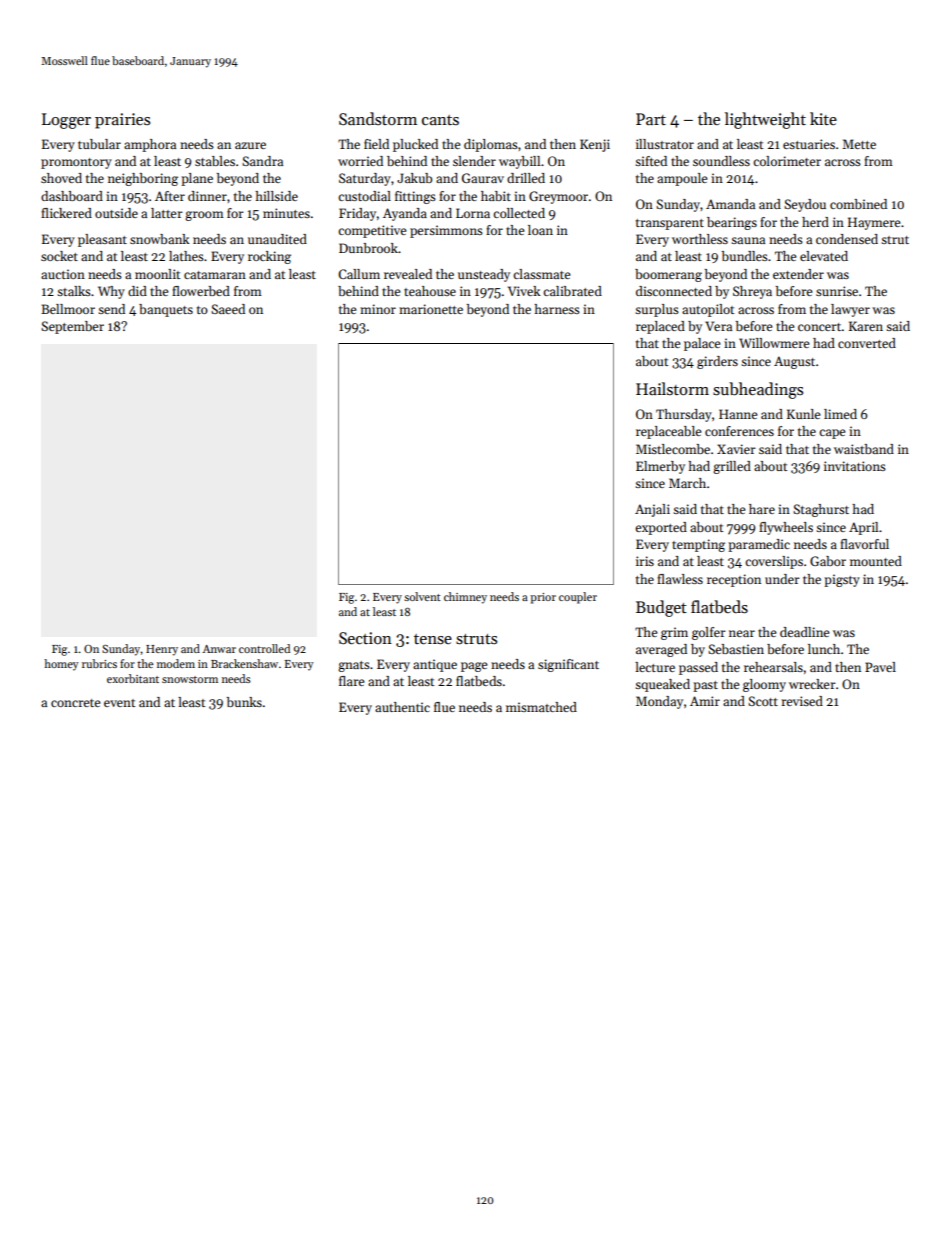 This screenshot has width=952, height=1233. What do you see at coordinates (431, 309) in the screenshot?
I see `marionette` at bounding box center [431, 309].
